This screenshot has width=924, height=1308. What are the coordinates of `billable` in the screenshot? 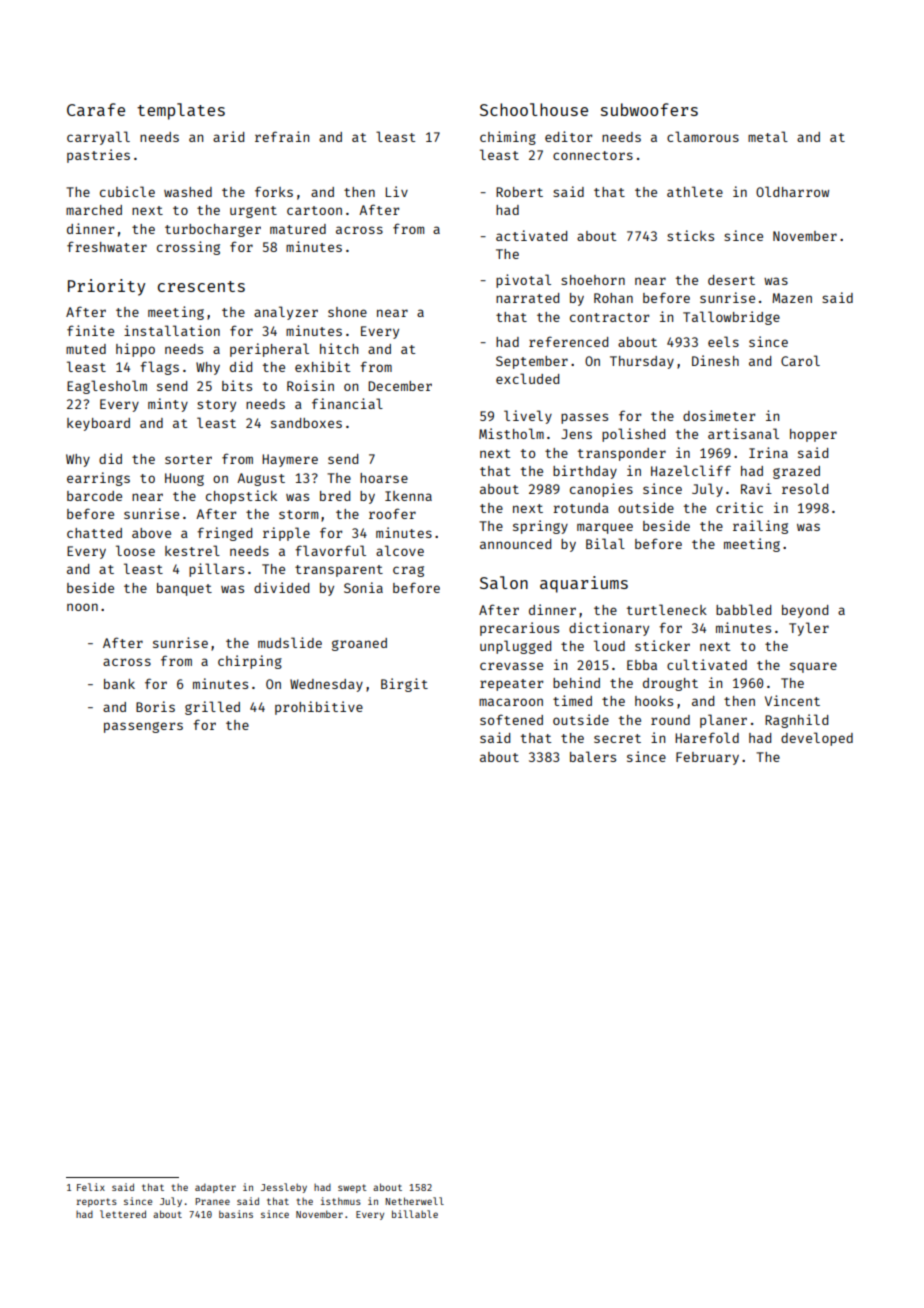 It's located at (415, 1214).
